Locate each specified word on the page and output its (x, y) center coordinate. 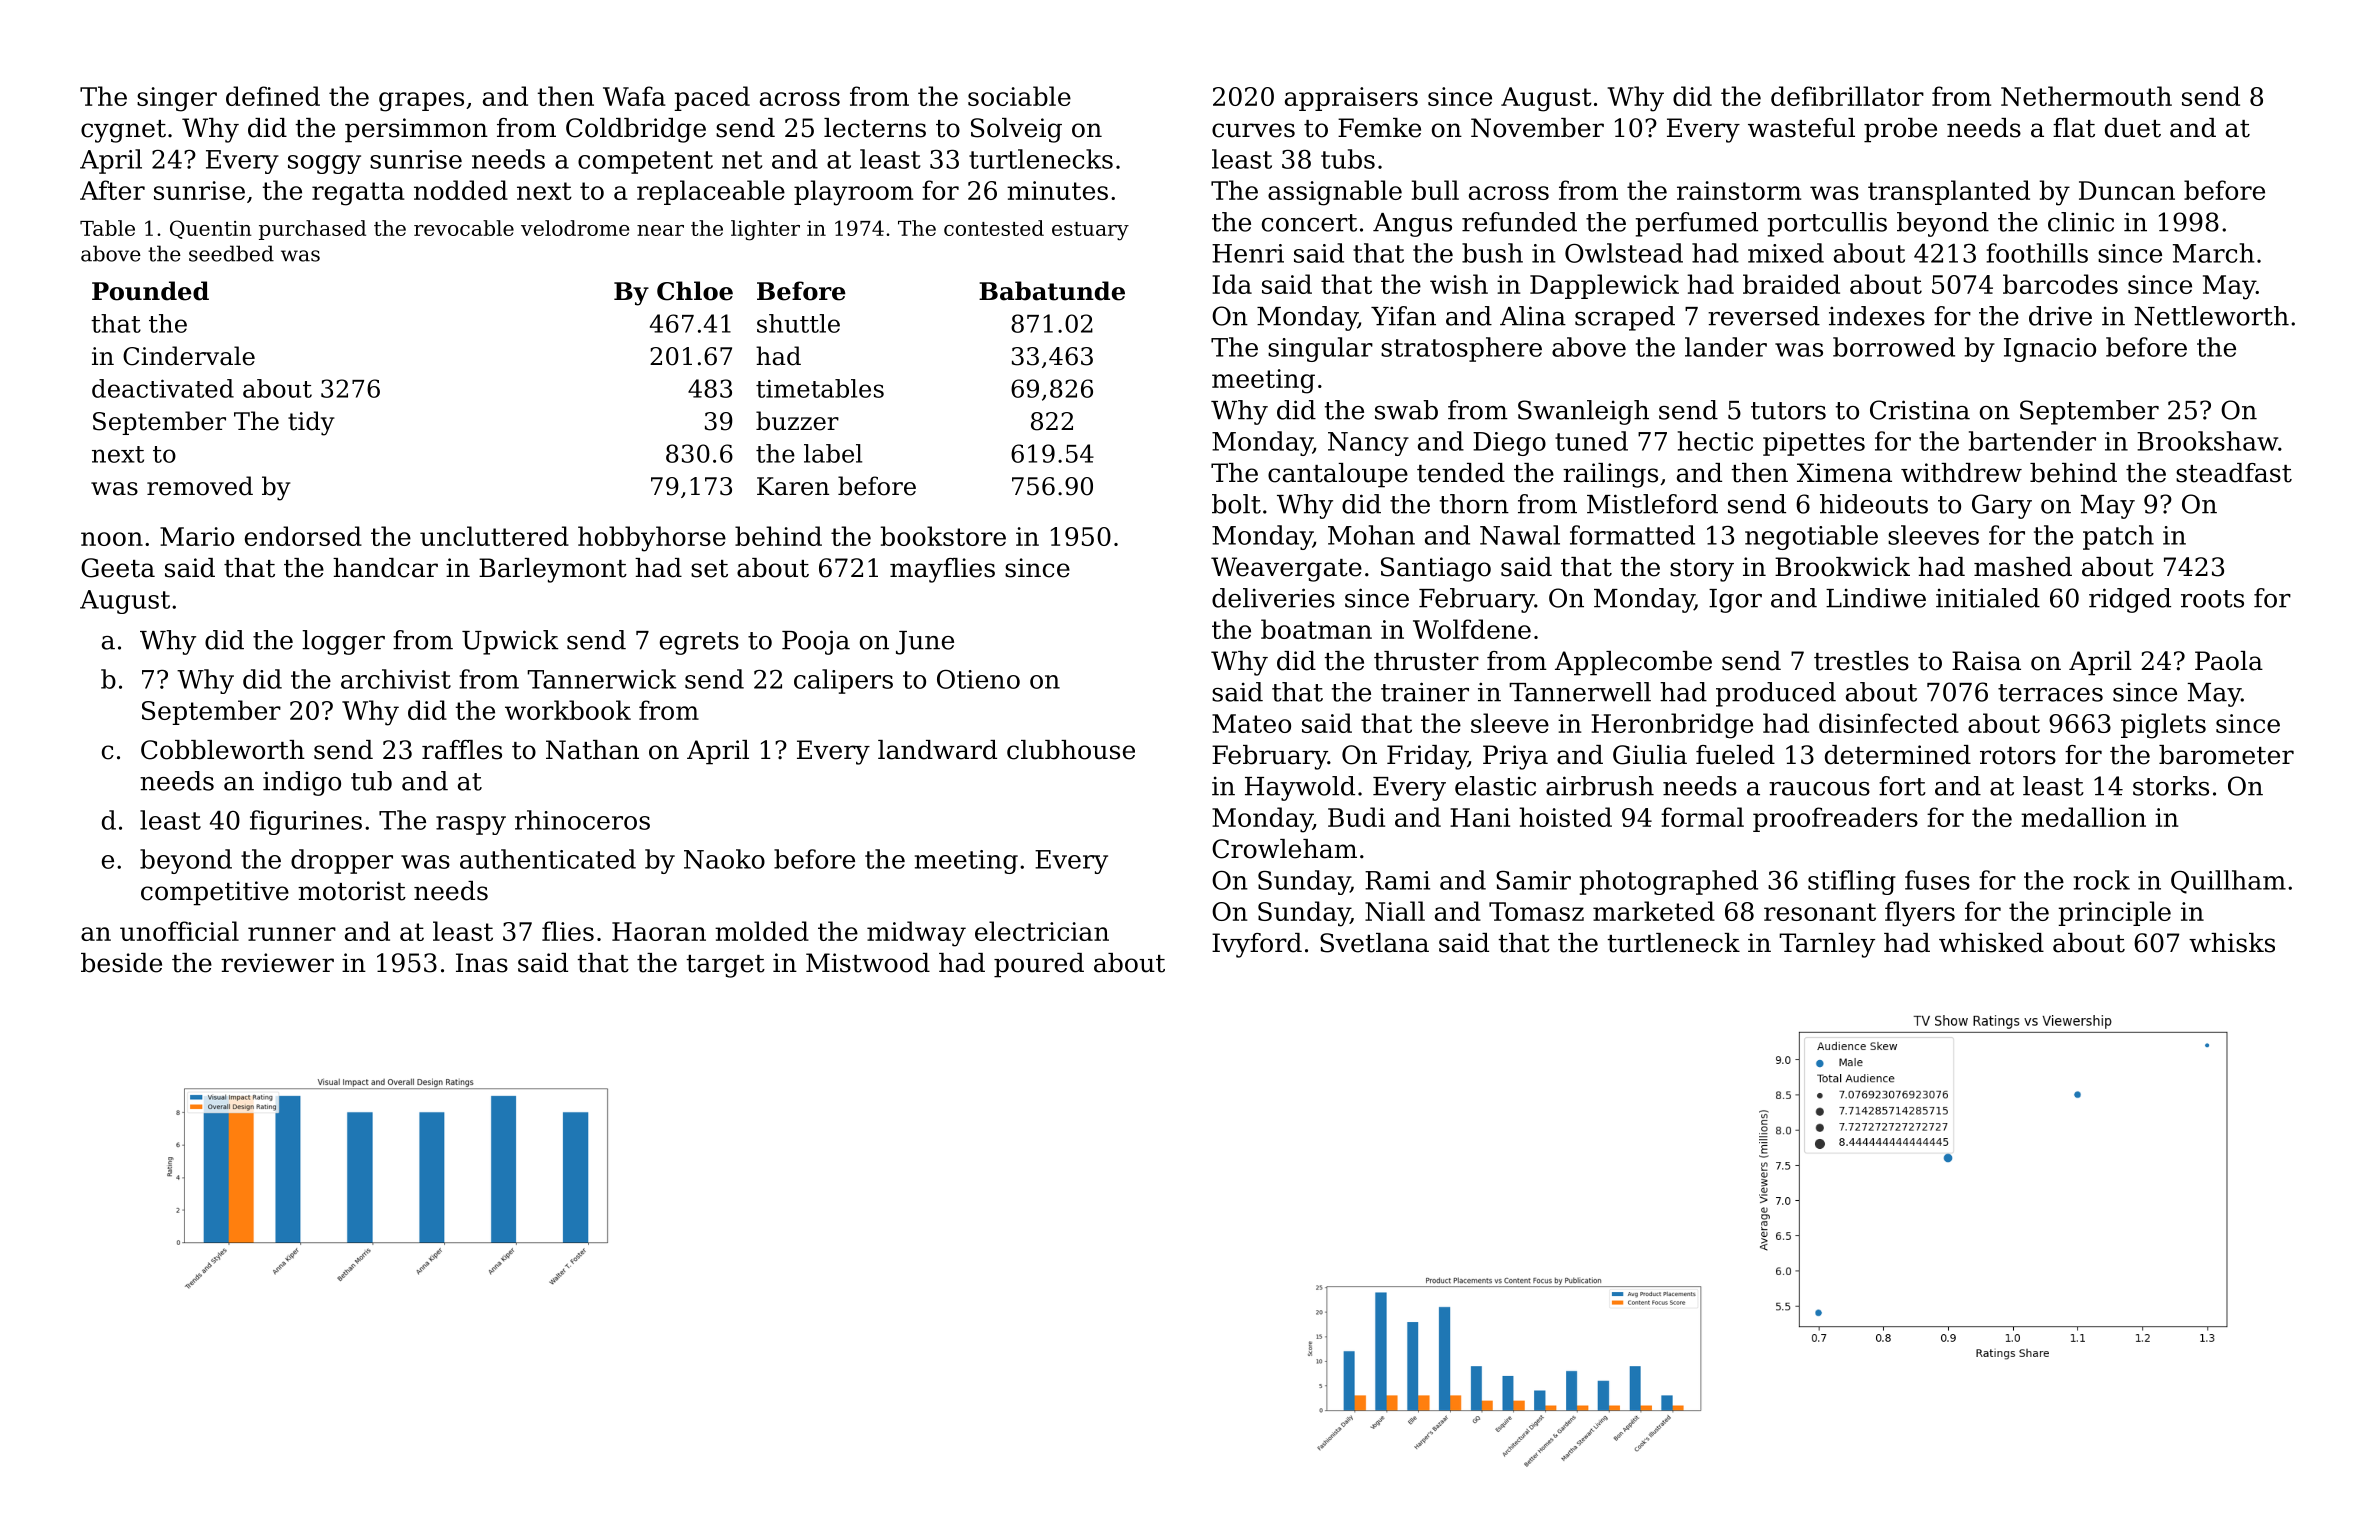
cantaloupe (1338, 475)
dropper (342, 861)
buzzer (797, 421)
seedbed (231, 253)
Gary (2002, 506)
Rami (1397, 880)
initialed (1988, 598)
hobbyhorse (652, 539)
